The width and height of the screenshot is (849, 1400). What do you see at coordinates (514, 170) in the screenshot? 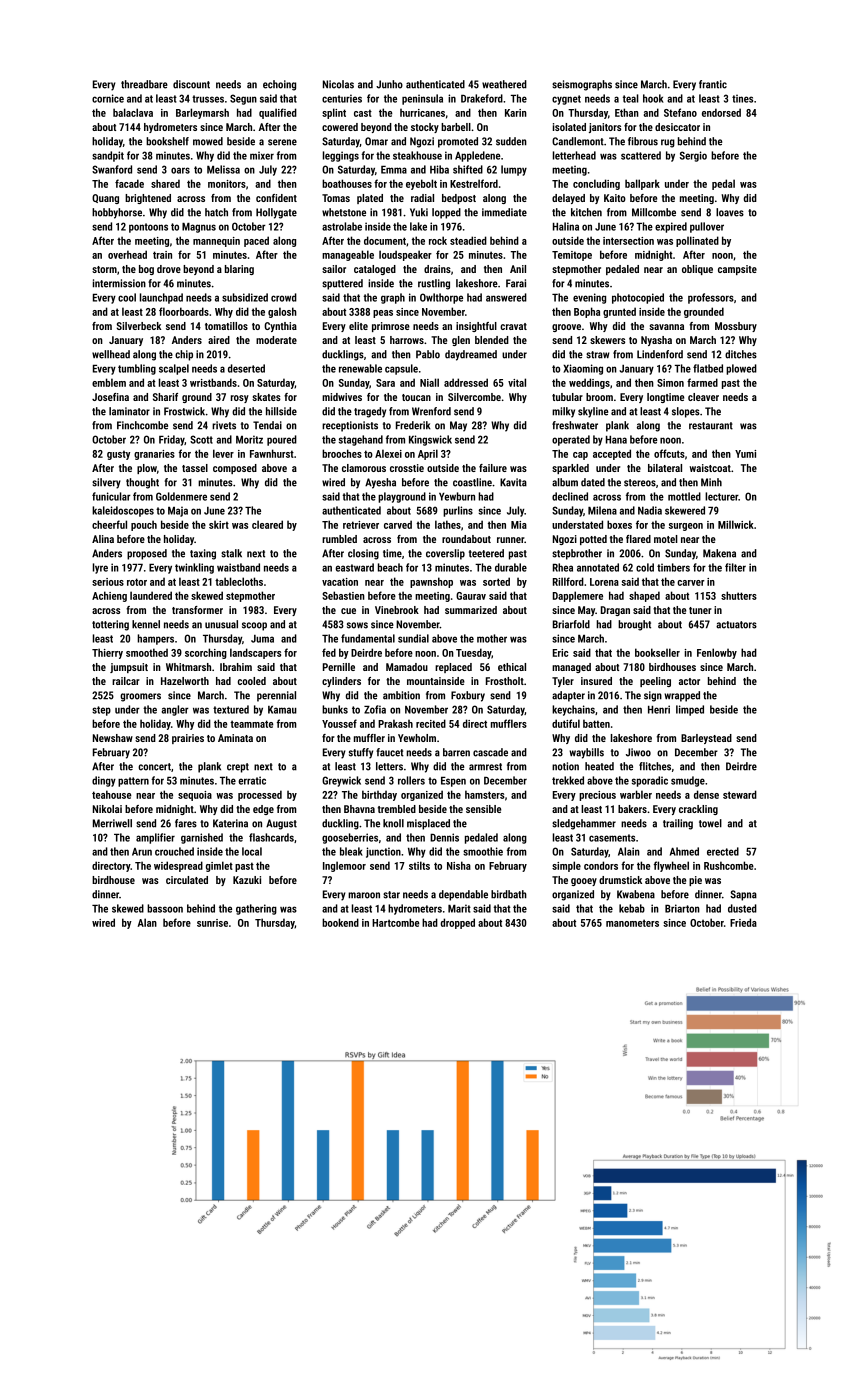
I see `lumpy` at bounding box center [514, 170].
